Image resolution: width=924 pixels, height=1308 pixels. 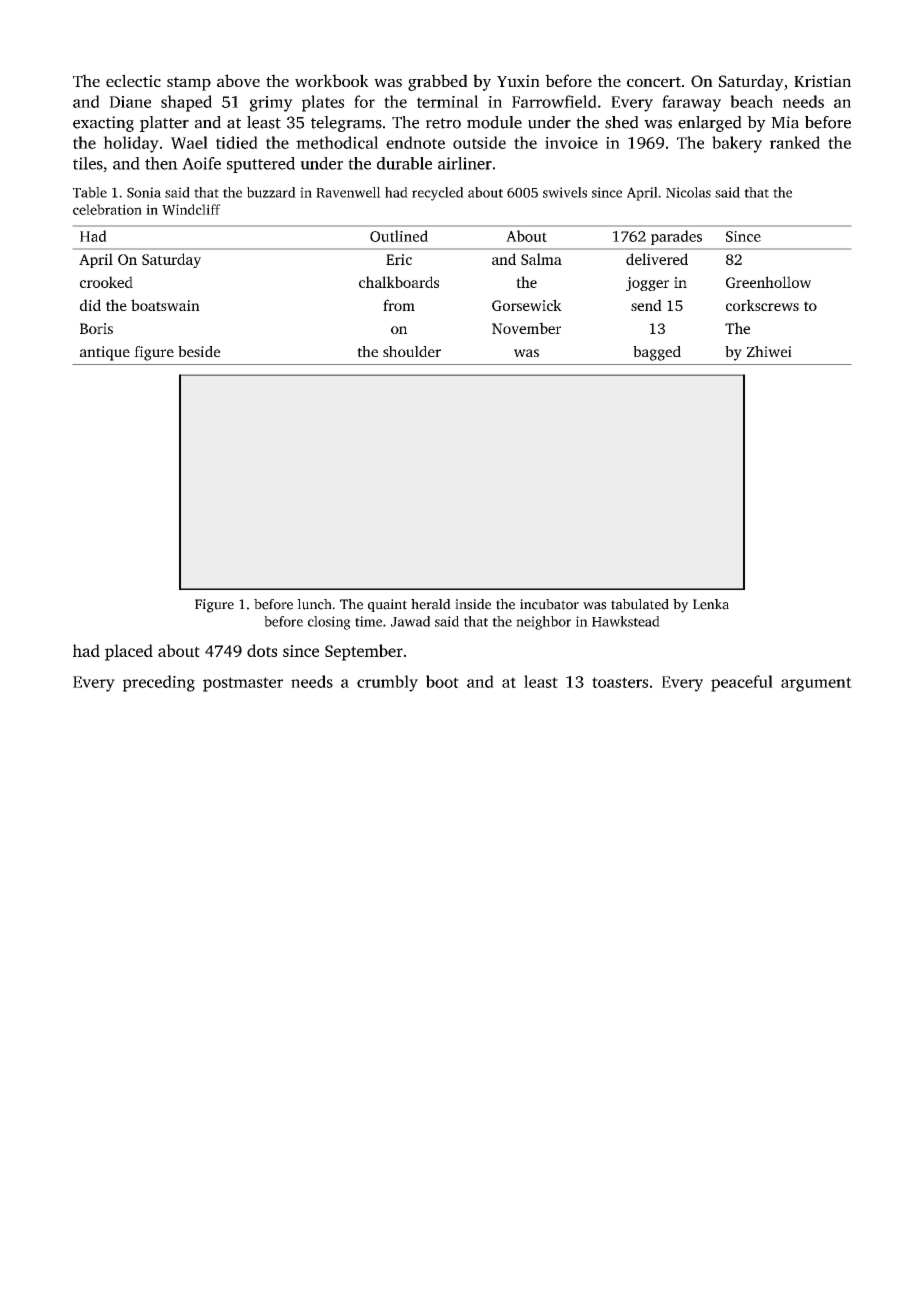 I want to click on faraway, so click(x=691, y=103).
